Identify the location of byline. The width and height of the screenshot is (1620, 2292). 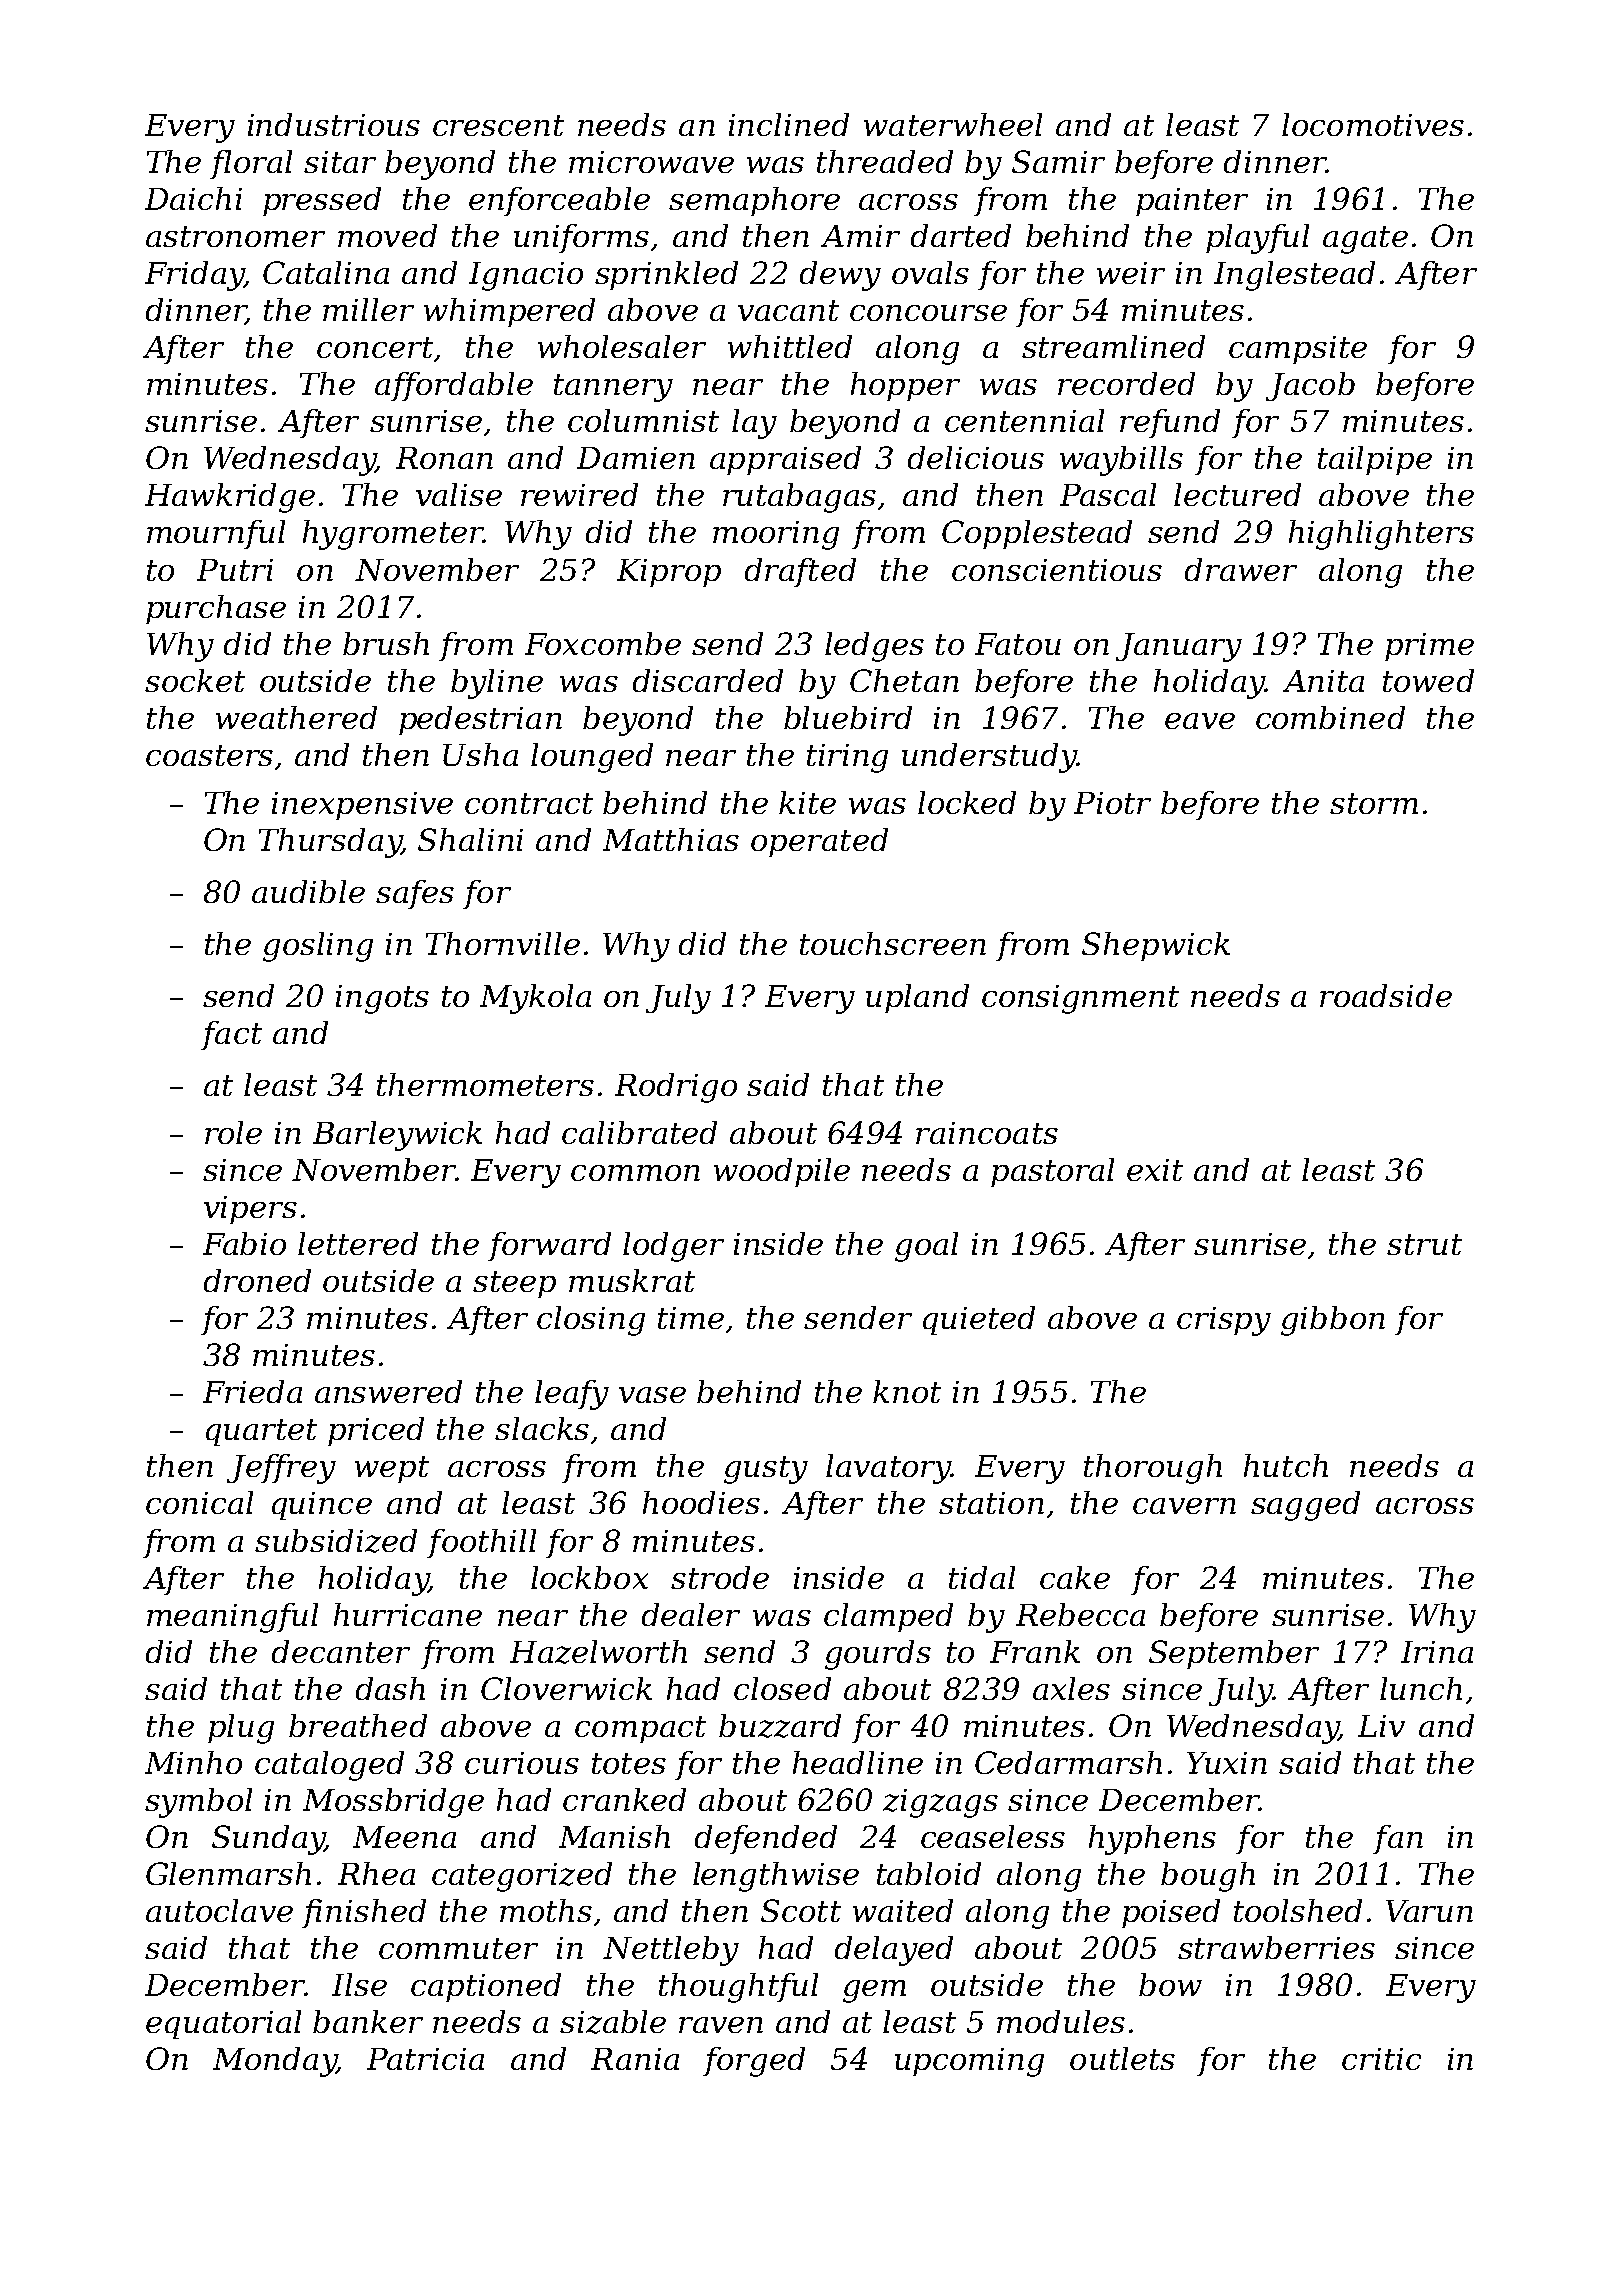
(497, 684).
